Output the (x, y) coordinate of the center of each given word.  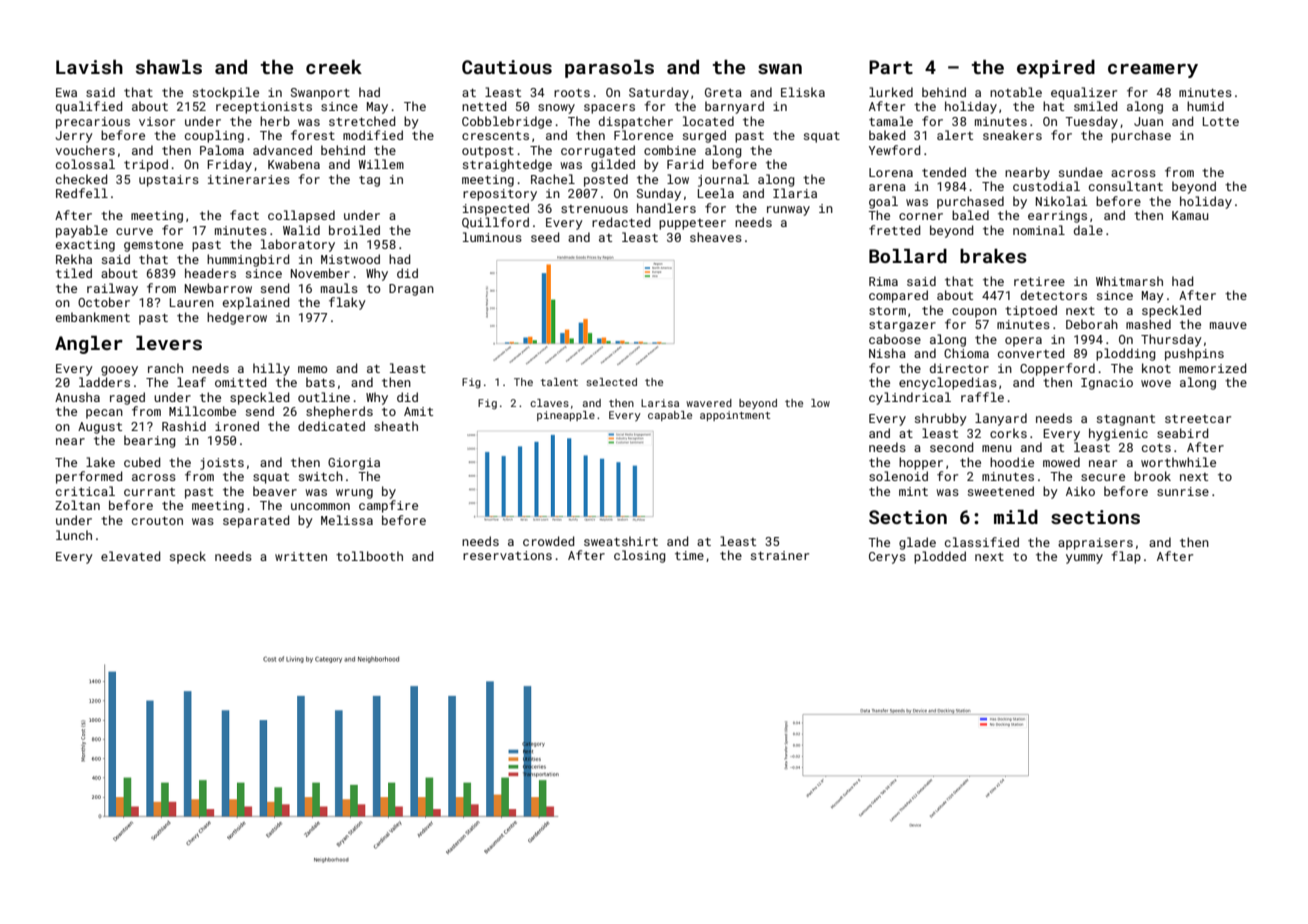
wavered (709, 403)
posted (606, 180)
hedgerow (237, 318)
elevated (131, 556)
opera (1023, 342)
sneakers (1012, 135)
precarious (93, 123)
